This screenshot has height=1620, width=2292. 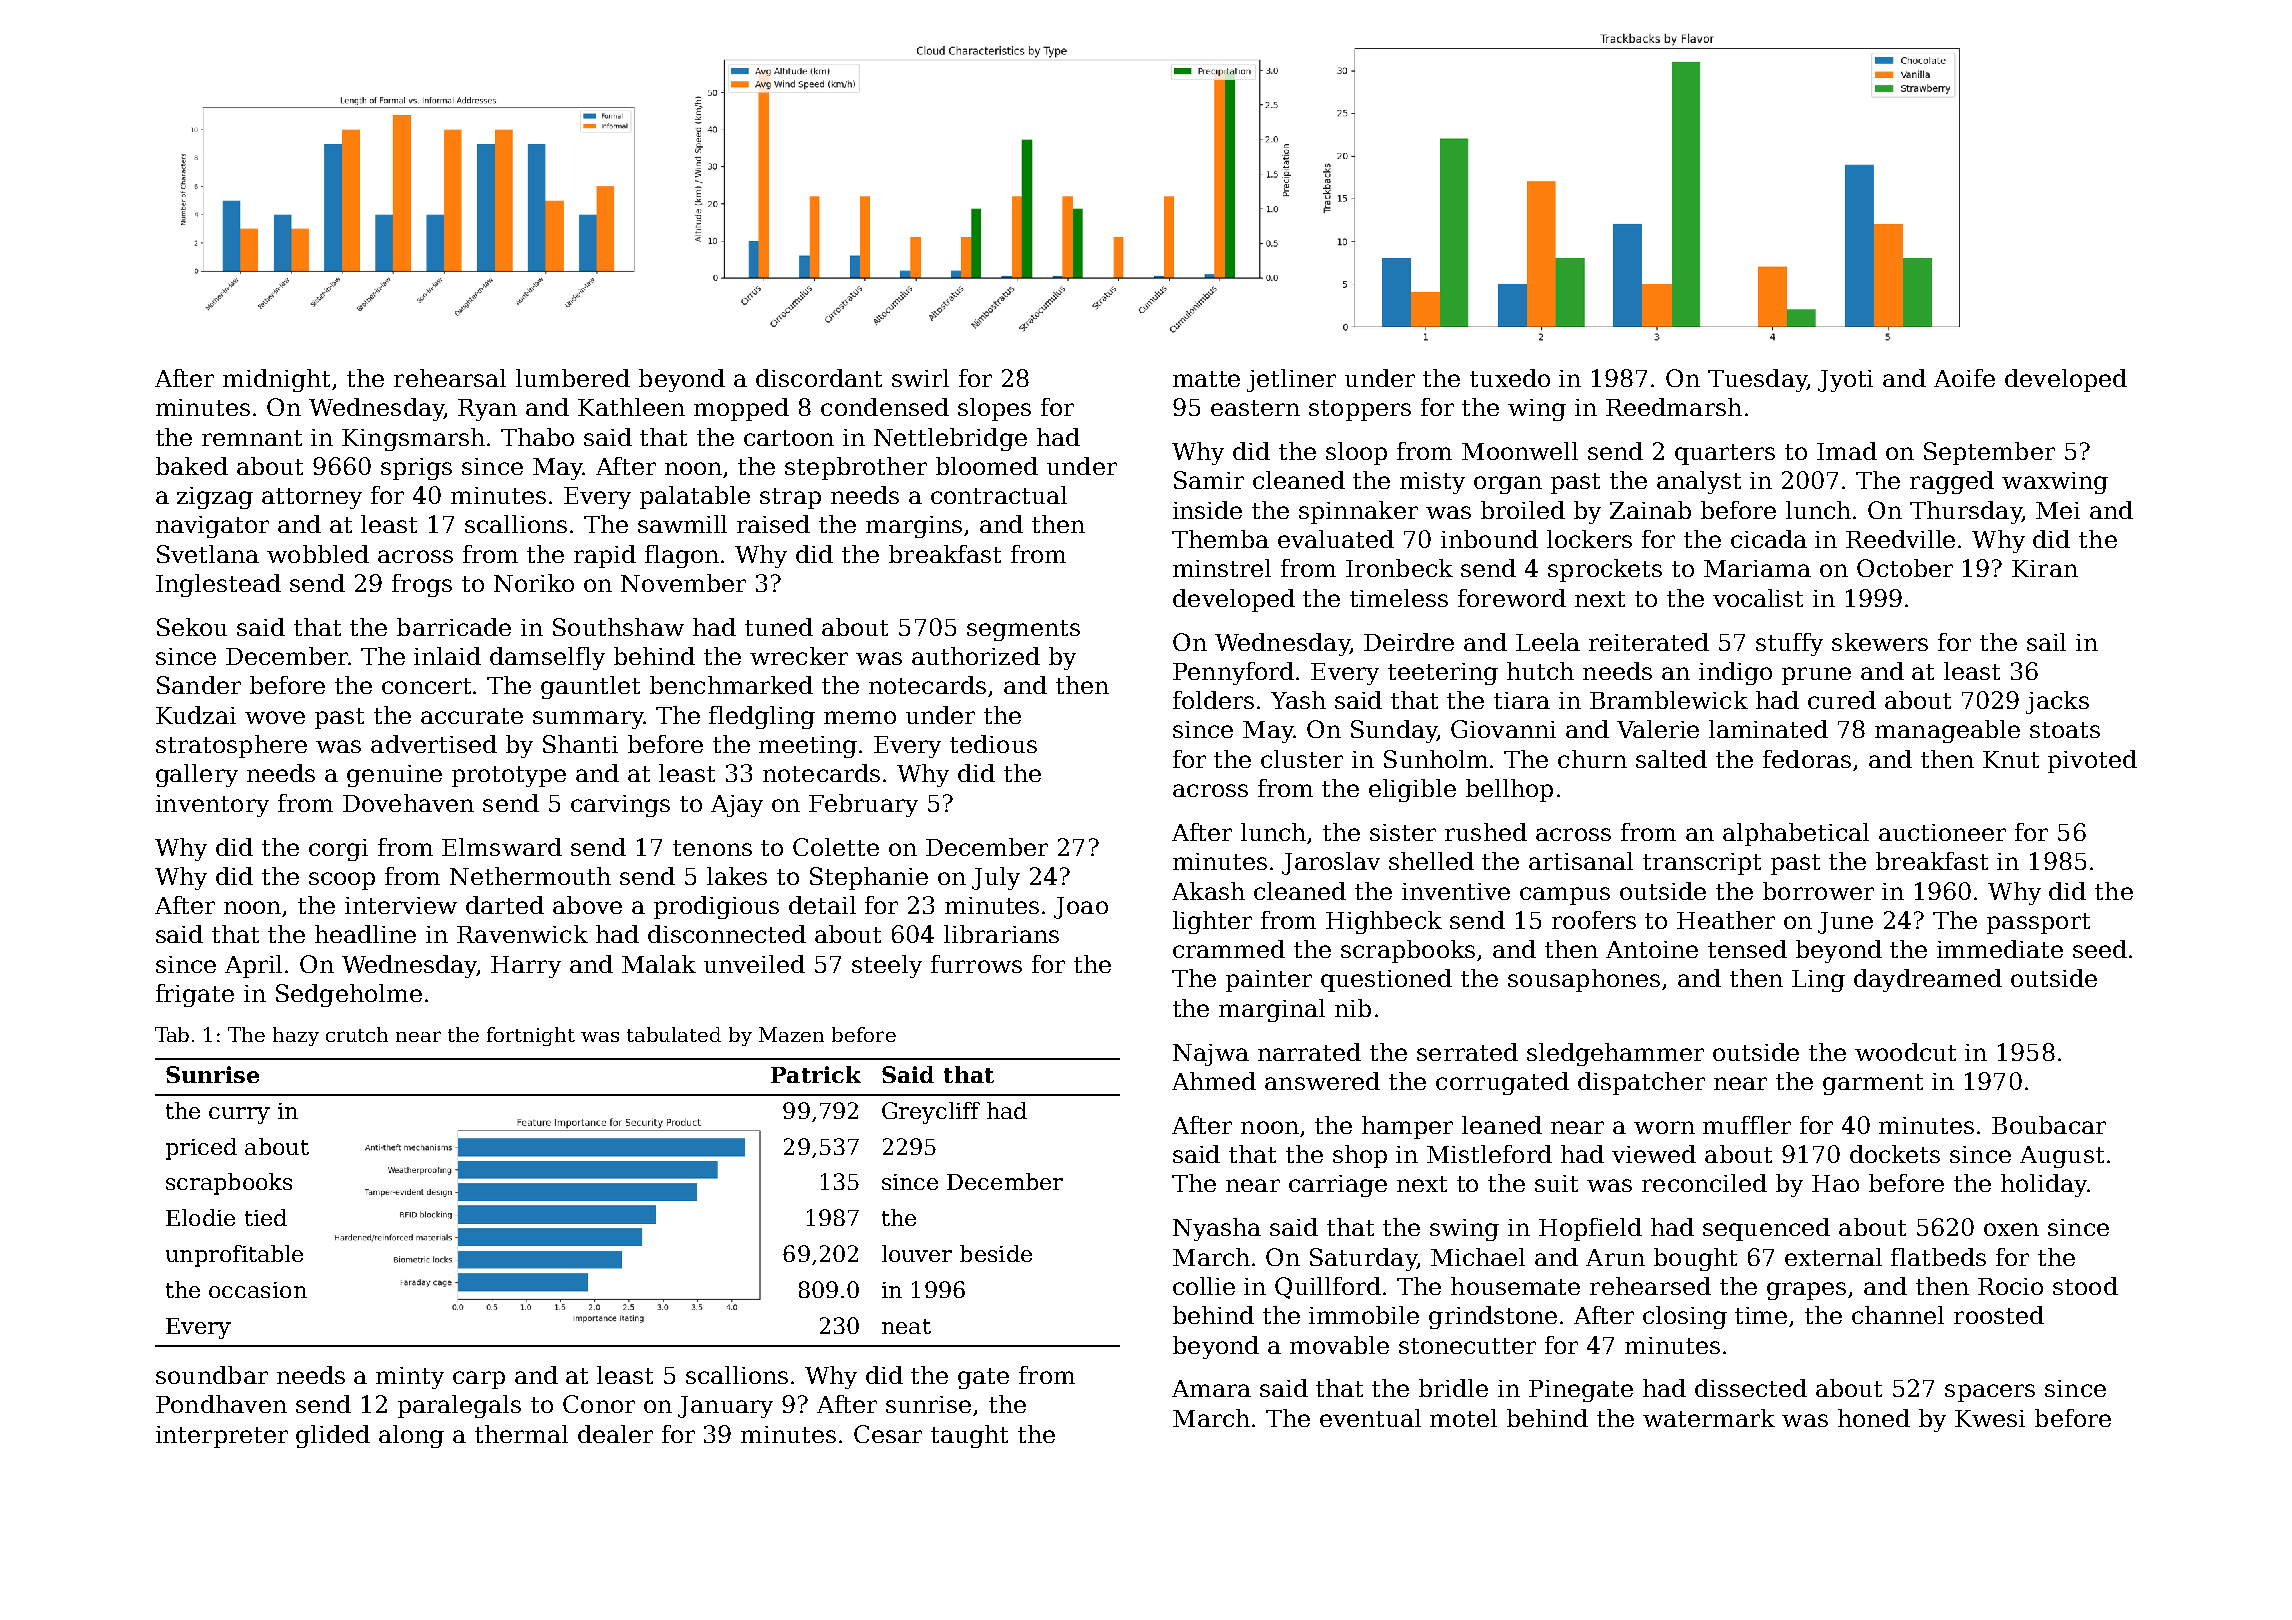 I want to click on Elmsward, so click(x=502, y=847).
